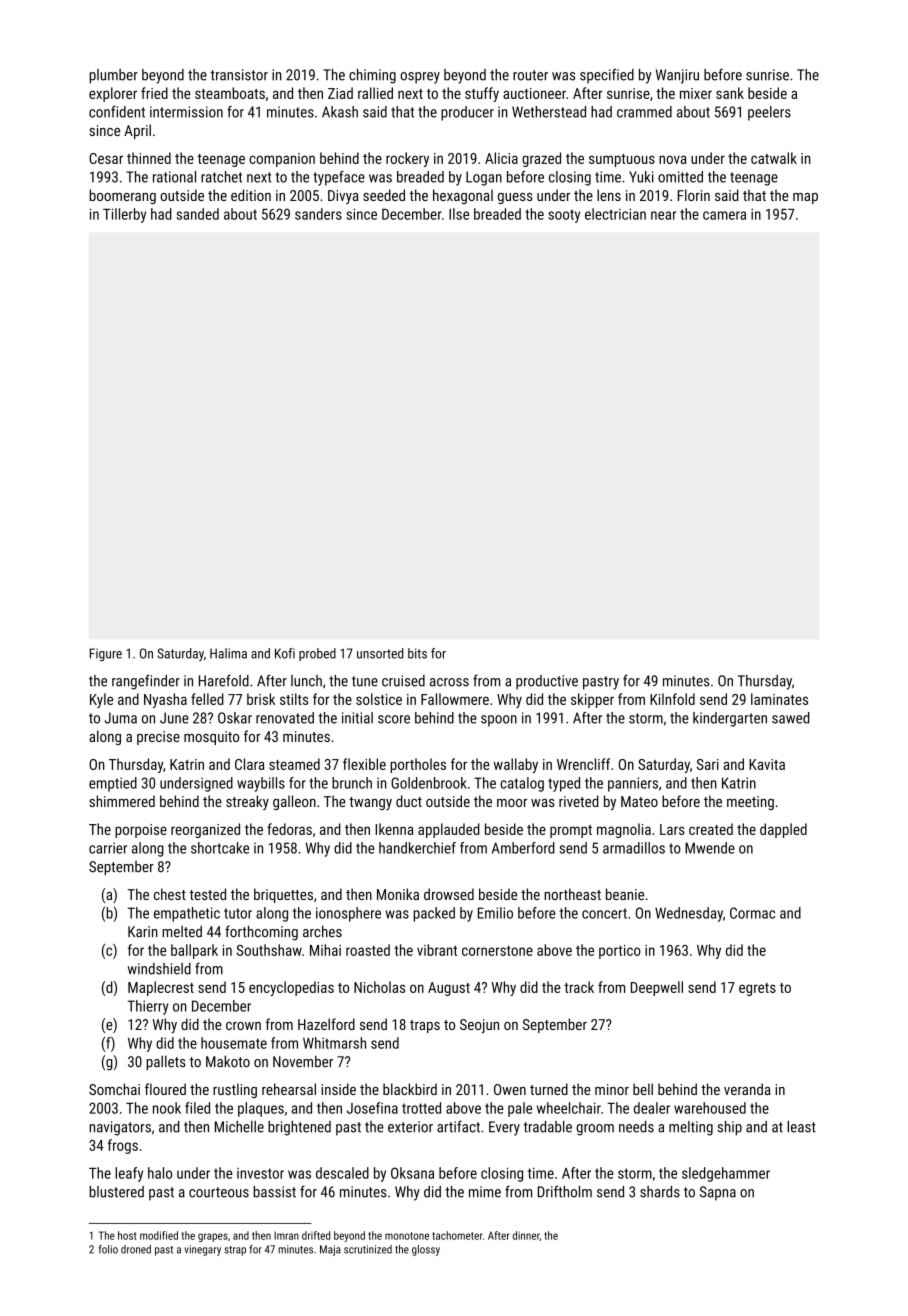 This document has width=908, height=1316. I want to click on Deepwell, so click(657, 988).
